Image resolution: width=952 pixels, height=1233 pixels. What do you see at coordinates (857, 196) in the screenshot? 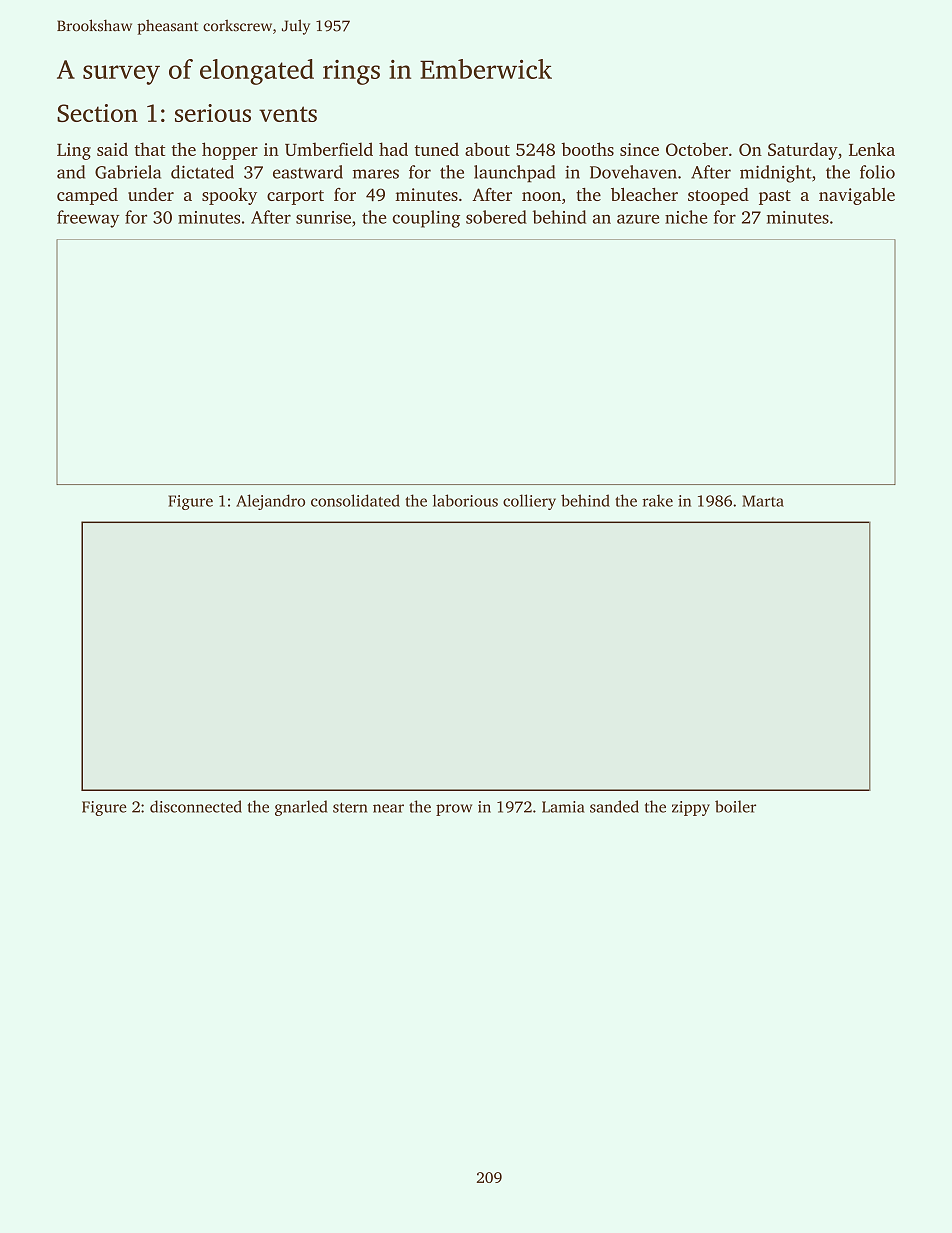
I see `navigable` at bounding box center [857, 196].
